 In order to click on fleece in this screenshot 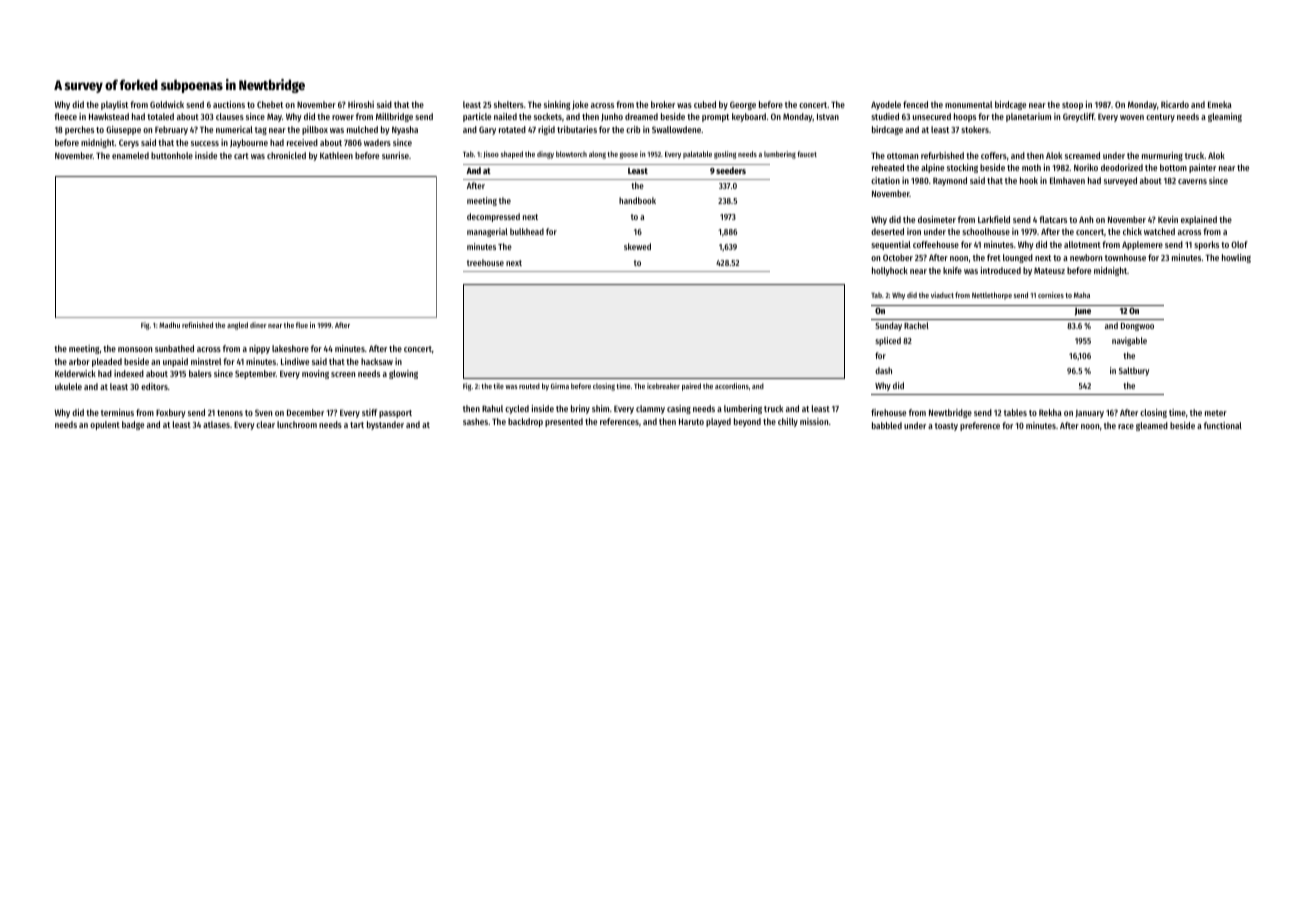, I will do `click(65, 116)`.
